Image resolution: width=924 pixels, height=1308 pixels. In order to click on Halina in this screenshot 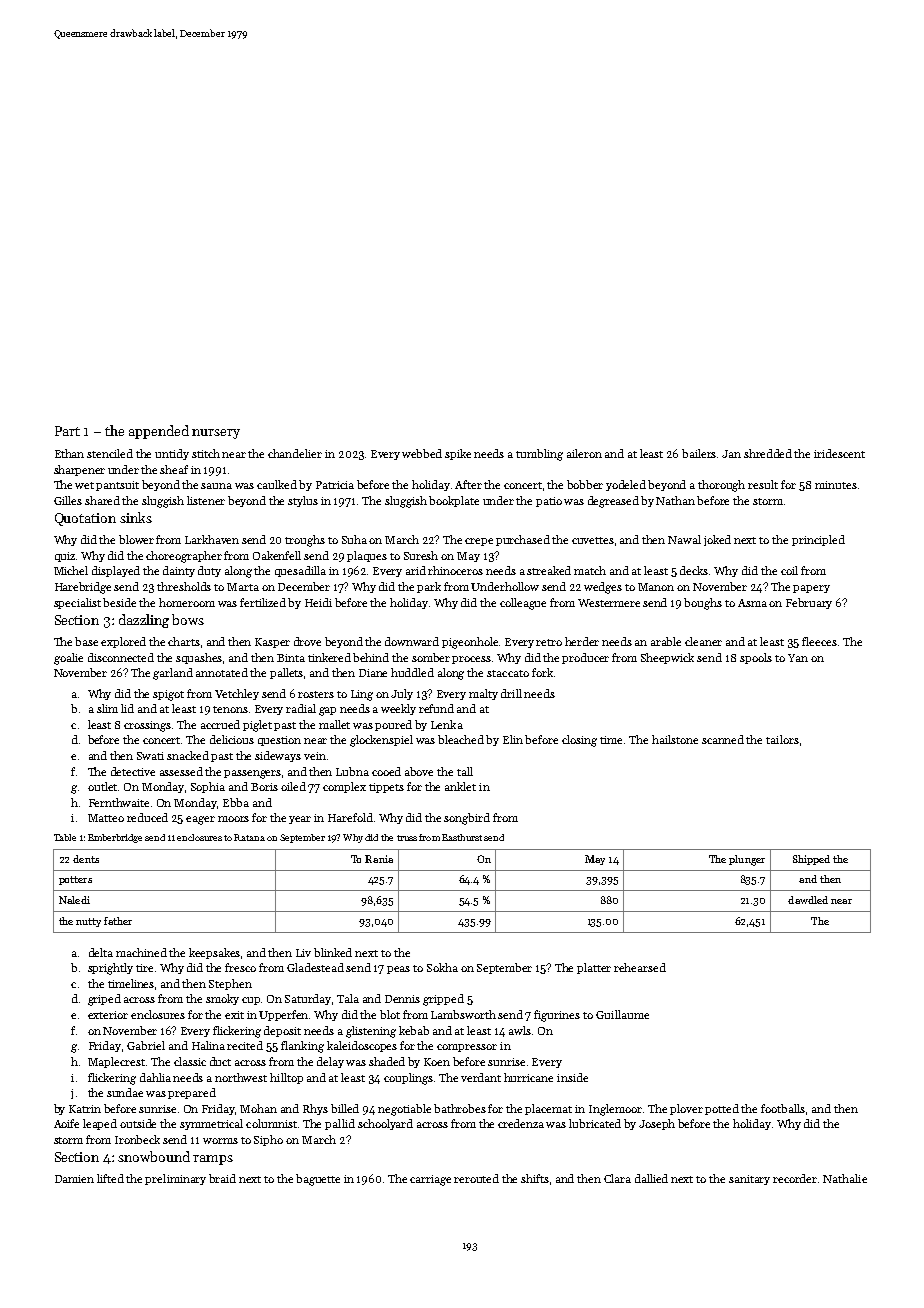, I will do `click(208, 1045)`.
